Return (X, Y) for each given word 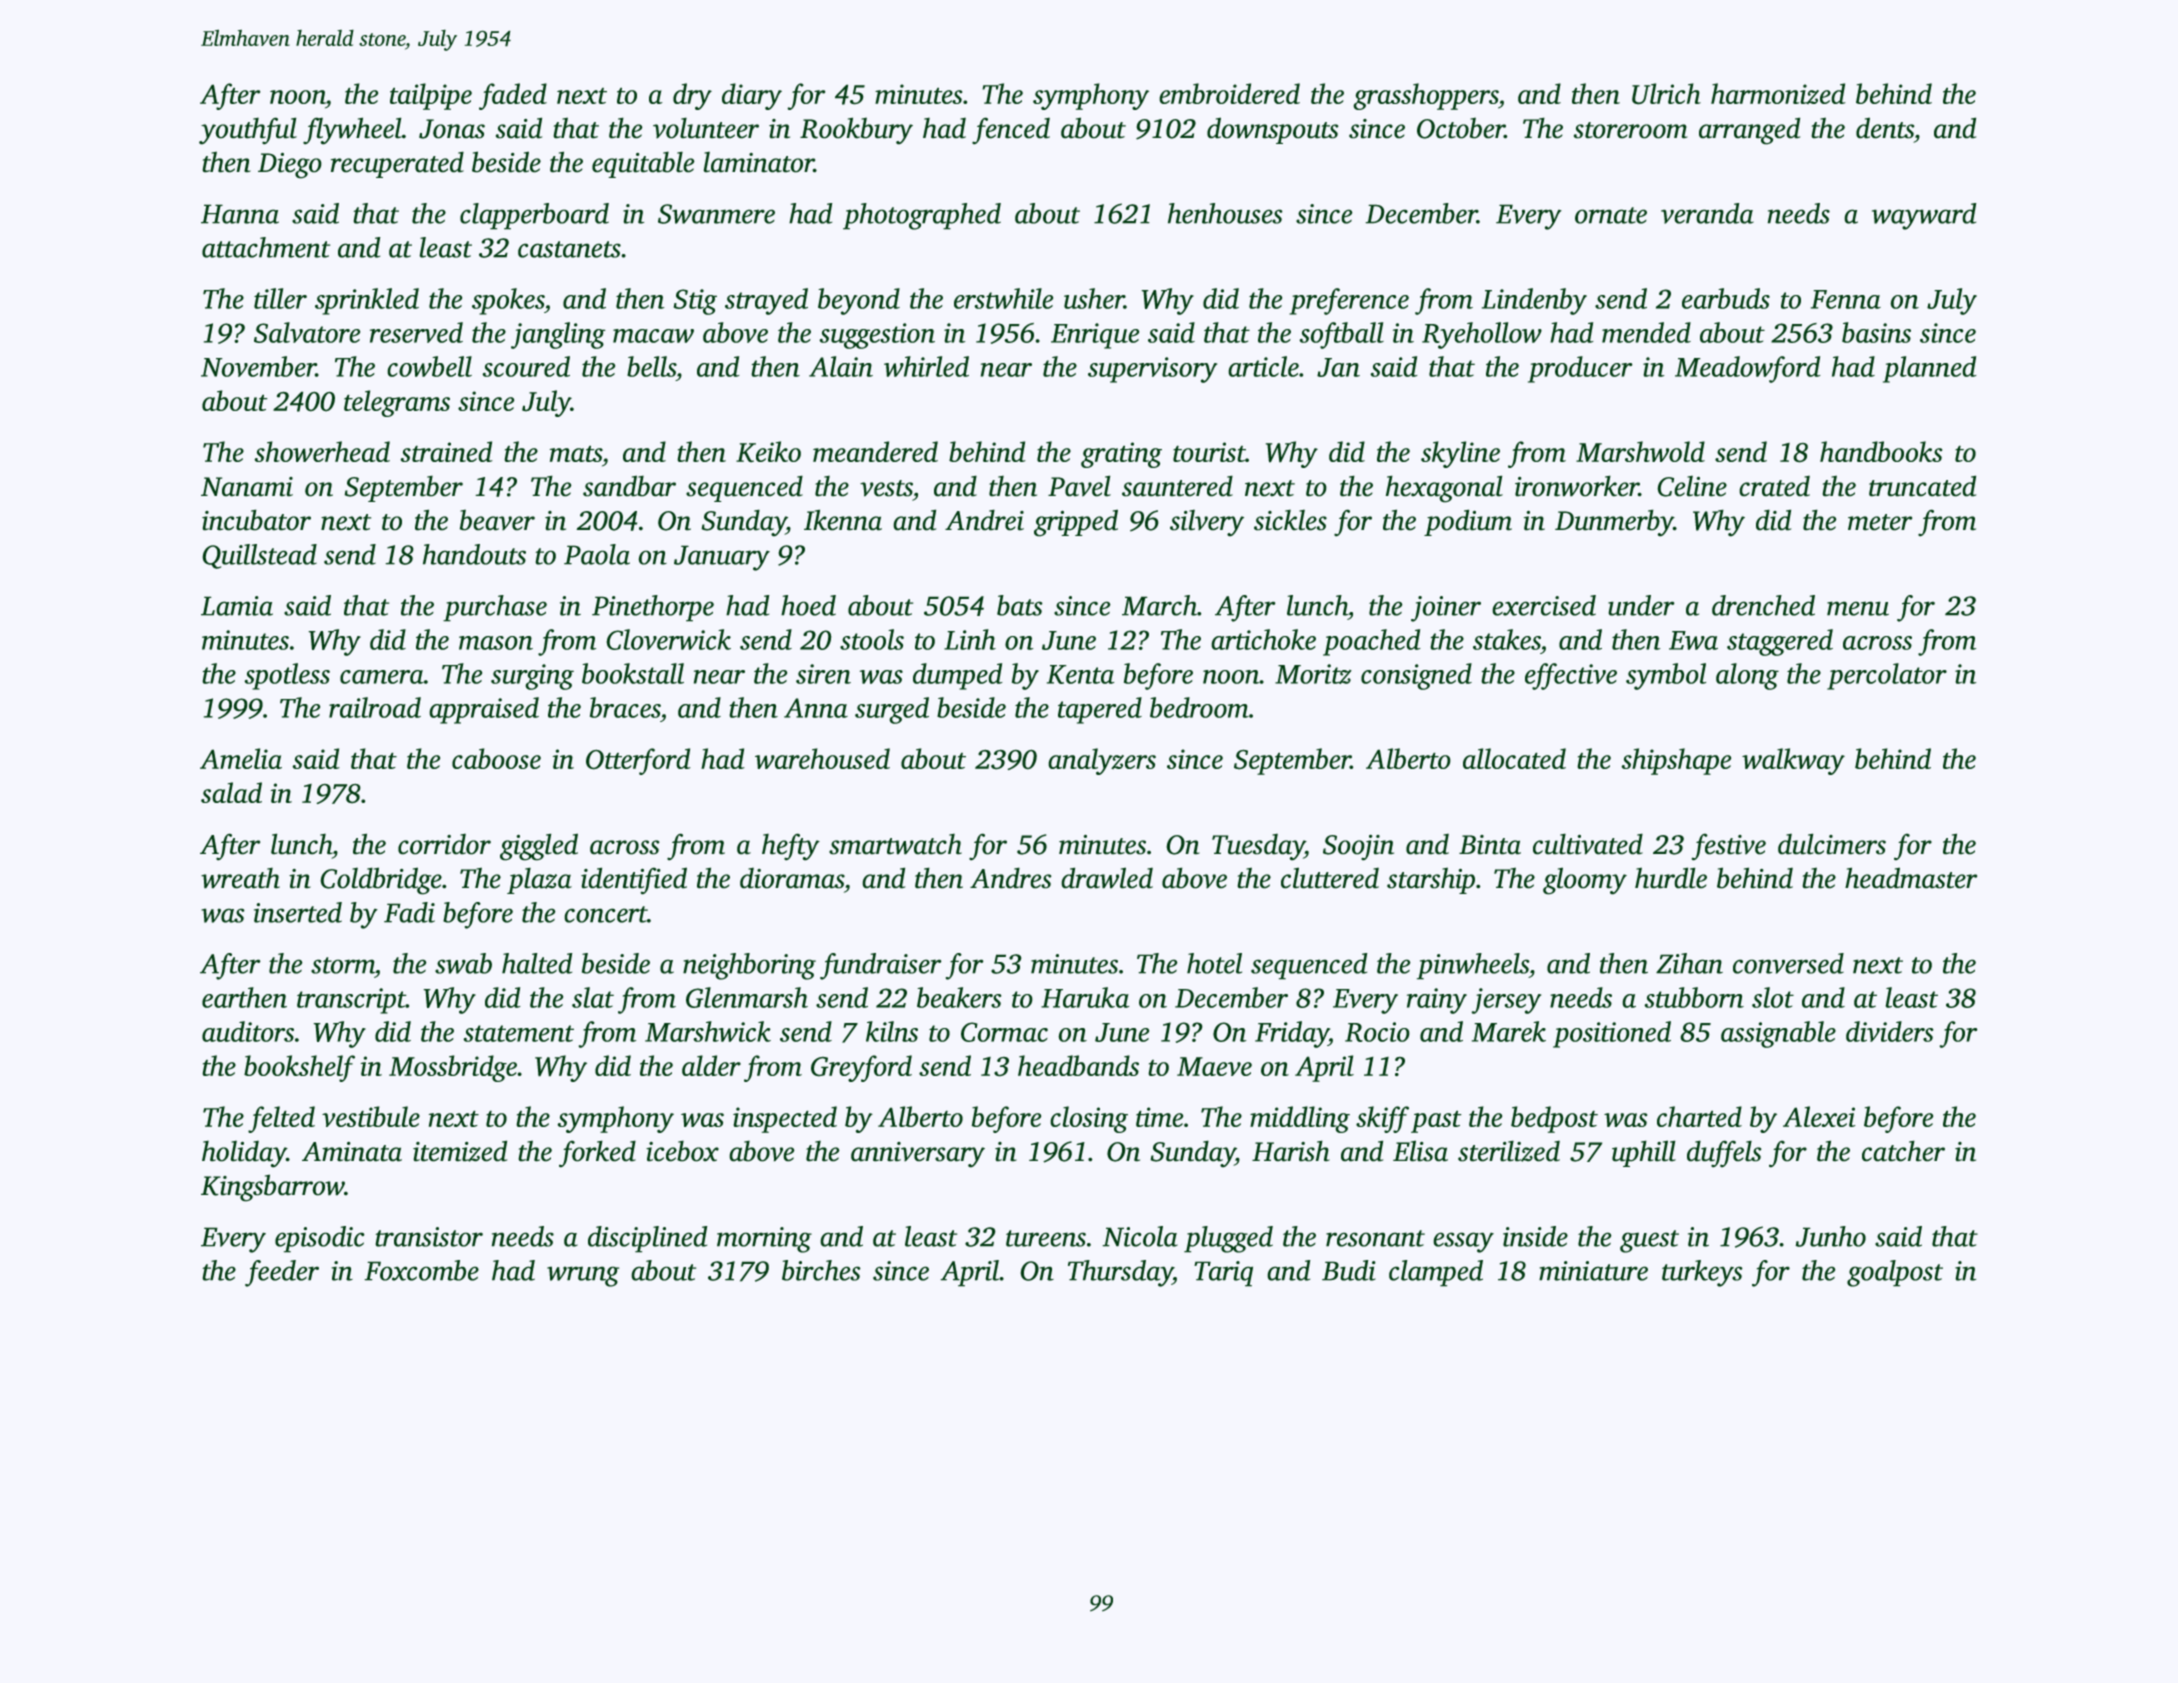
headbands (1078, 1065)
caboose (496, 758)
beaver (497, 520)
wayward (1924, 216)
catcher (1903, 1151)
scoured (526, 366)
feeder (282, 1273)
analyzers (1102, 761)
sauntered (1177, 486)
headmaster (1911, 878)
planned (1930, 369)
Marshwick (708, 1031)
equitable (643, 164)
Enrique (1095, 336)
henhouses (1225, 213)
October (1461, 128)
